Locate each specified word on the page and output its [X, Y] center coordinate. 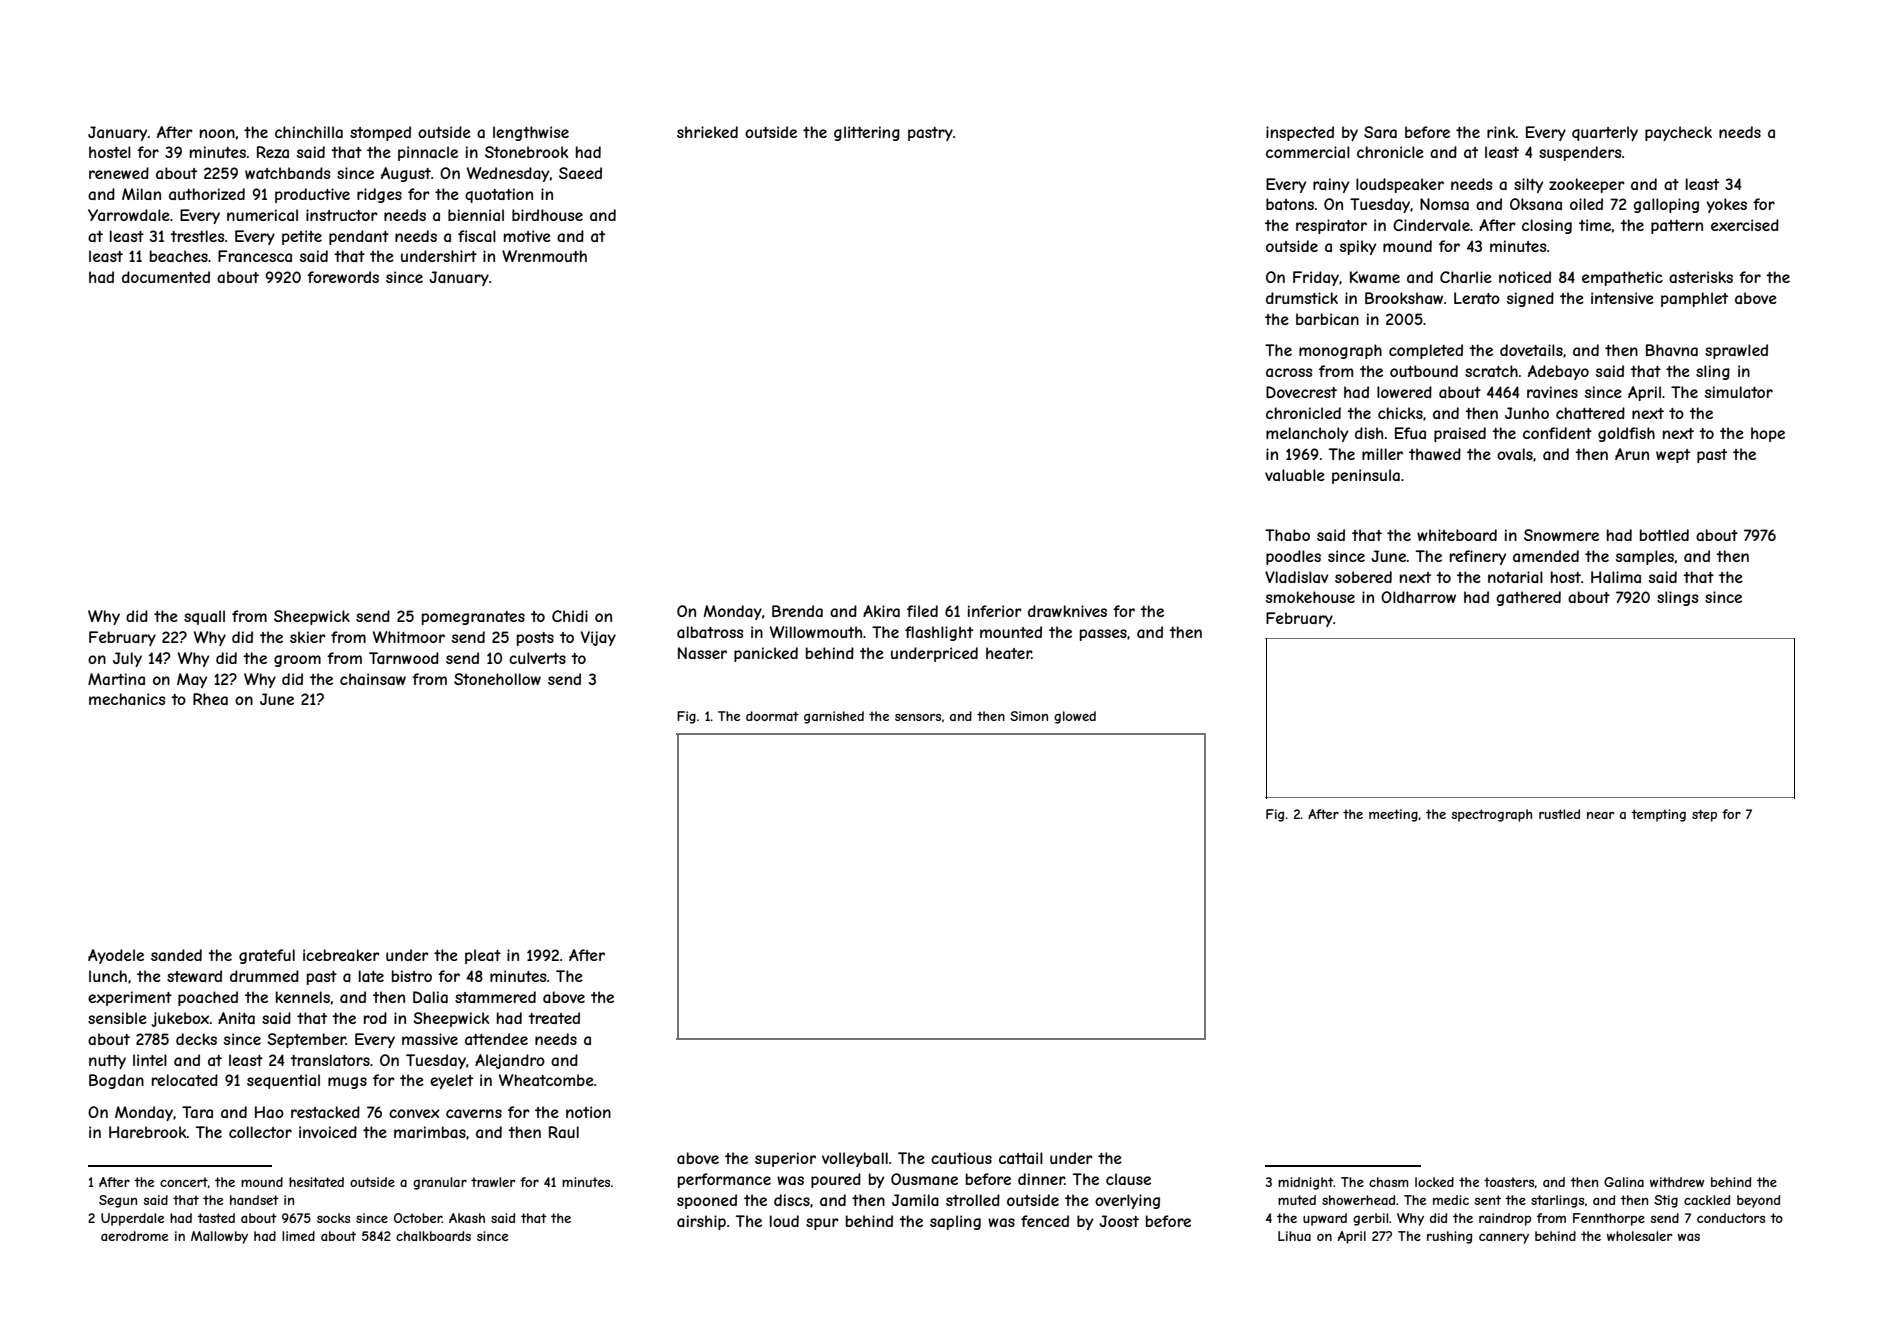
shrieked [707, 132]
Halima [1616, 577]
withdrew [1677, 1182]
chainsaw [373, 679]
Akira [881, 611]
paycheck [1678, 133]
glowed [1075, 717]
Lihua [1294, 1236]
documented [166, 277]
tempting [1658, 815]
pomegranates [473, 618]
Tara [197, 1112]
